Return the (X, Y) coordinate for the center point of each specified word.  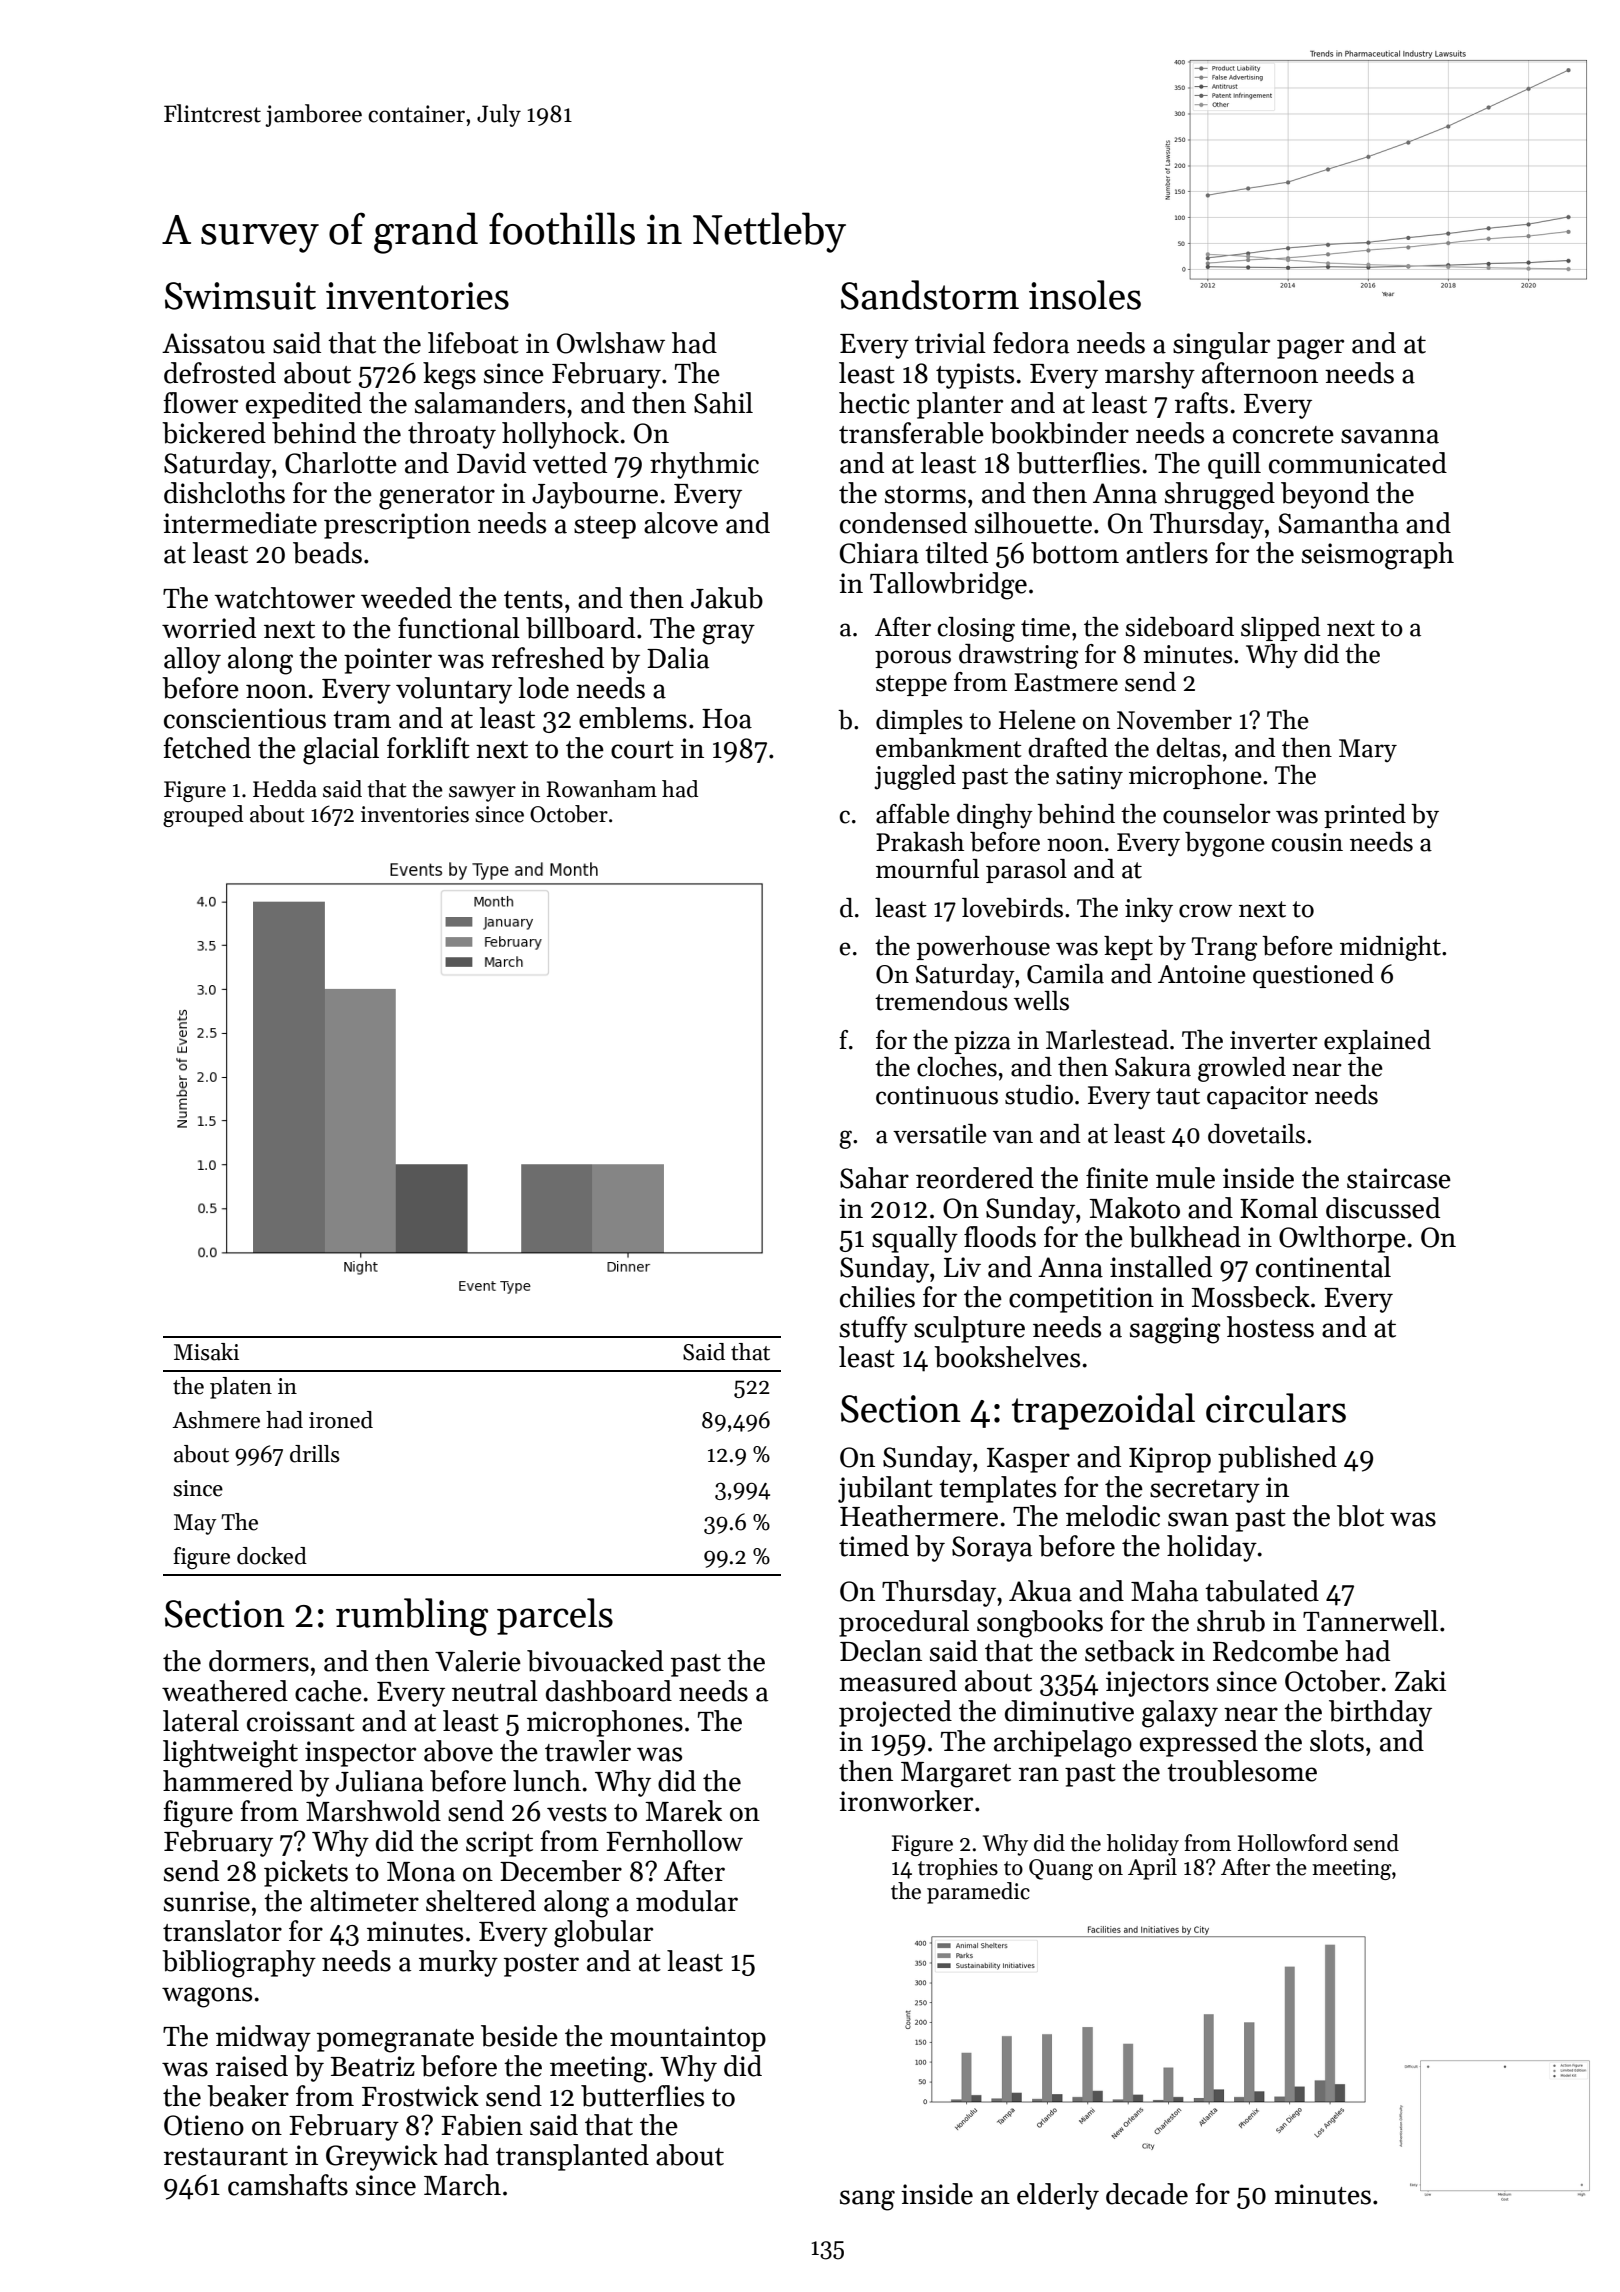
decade (1147, 2194)
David (491, 463)
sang (867, 2200)
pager (1310, 349)
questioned (1313, 976)
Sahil (723, 403)
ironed (341, 1420)
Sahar (874, 1178)
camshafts (288, 2185)
